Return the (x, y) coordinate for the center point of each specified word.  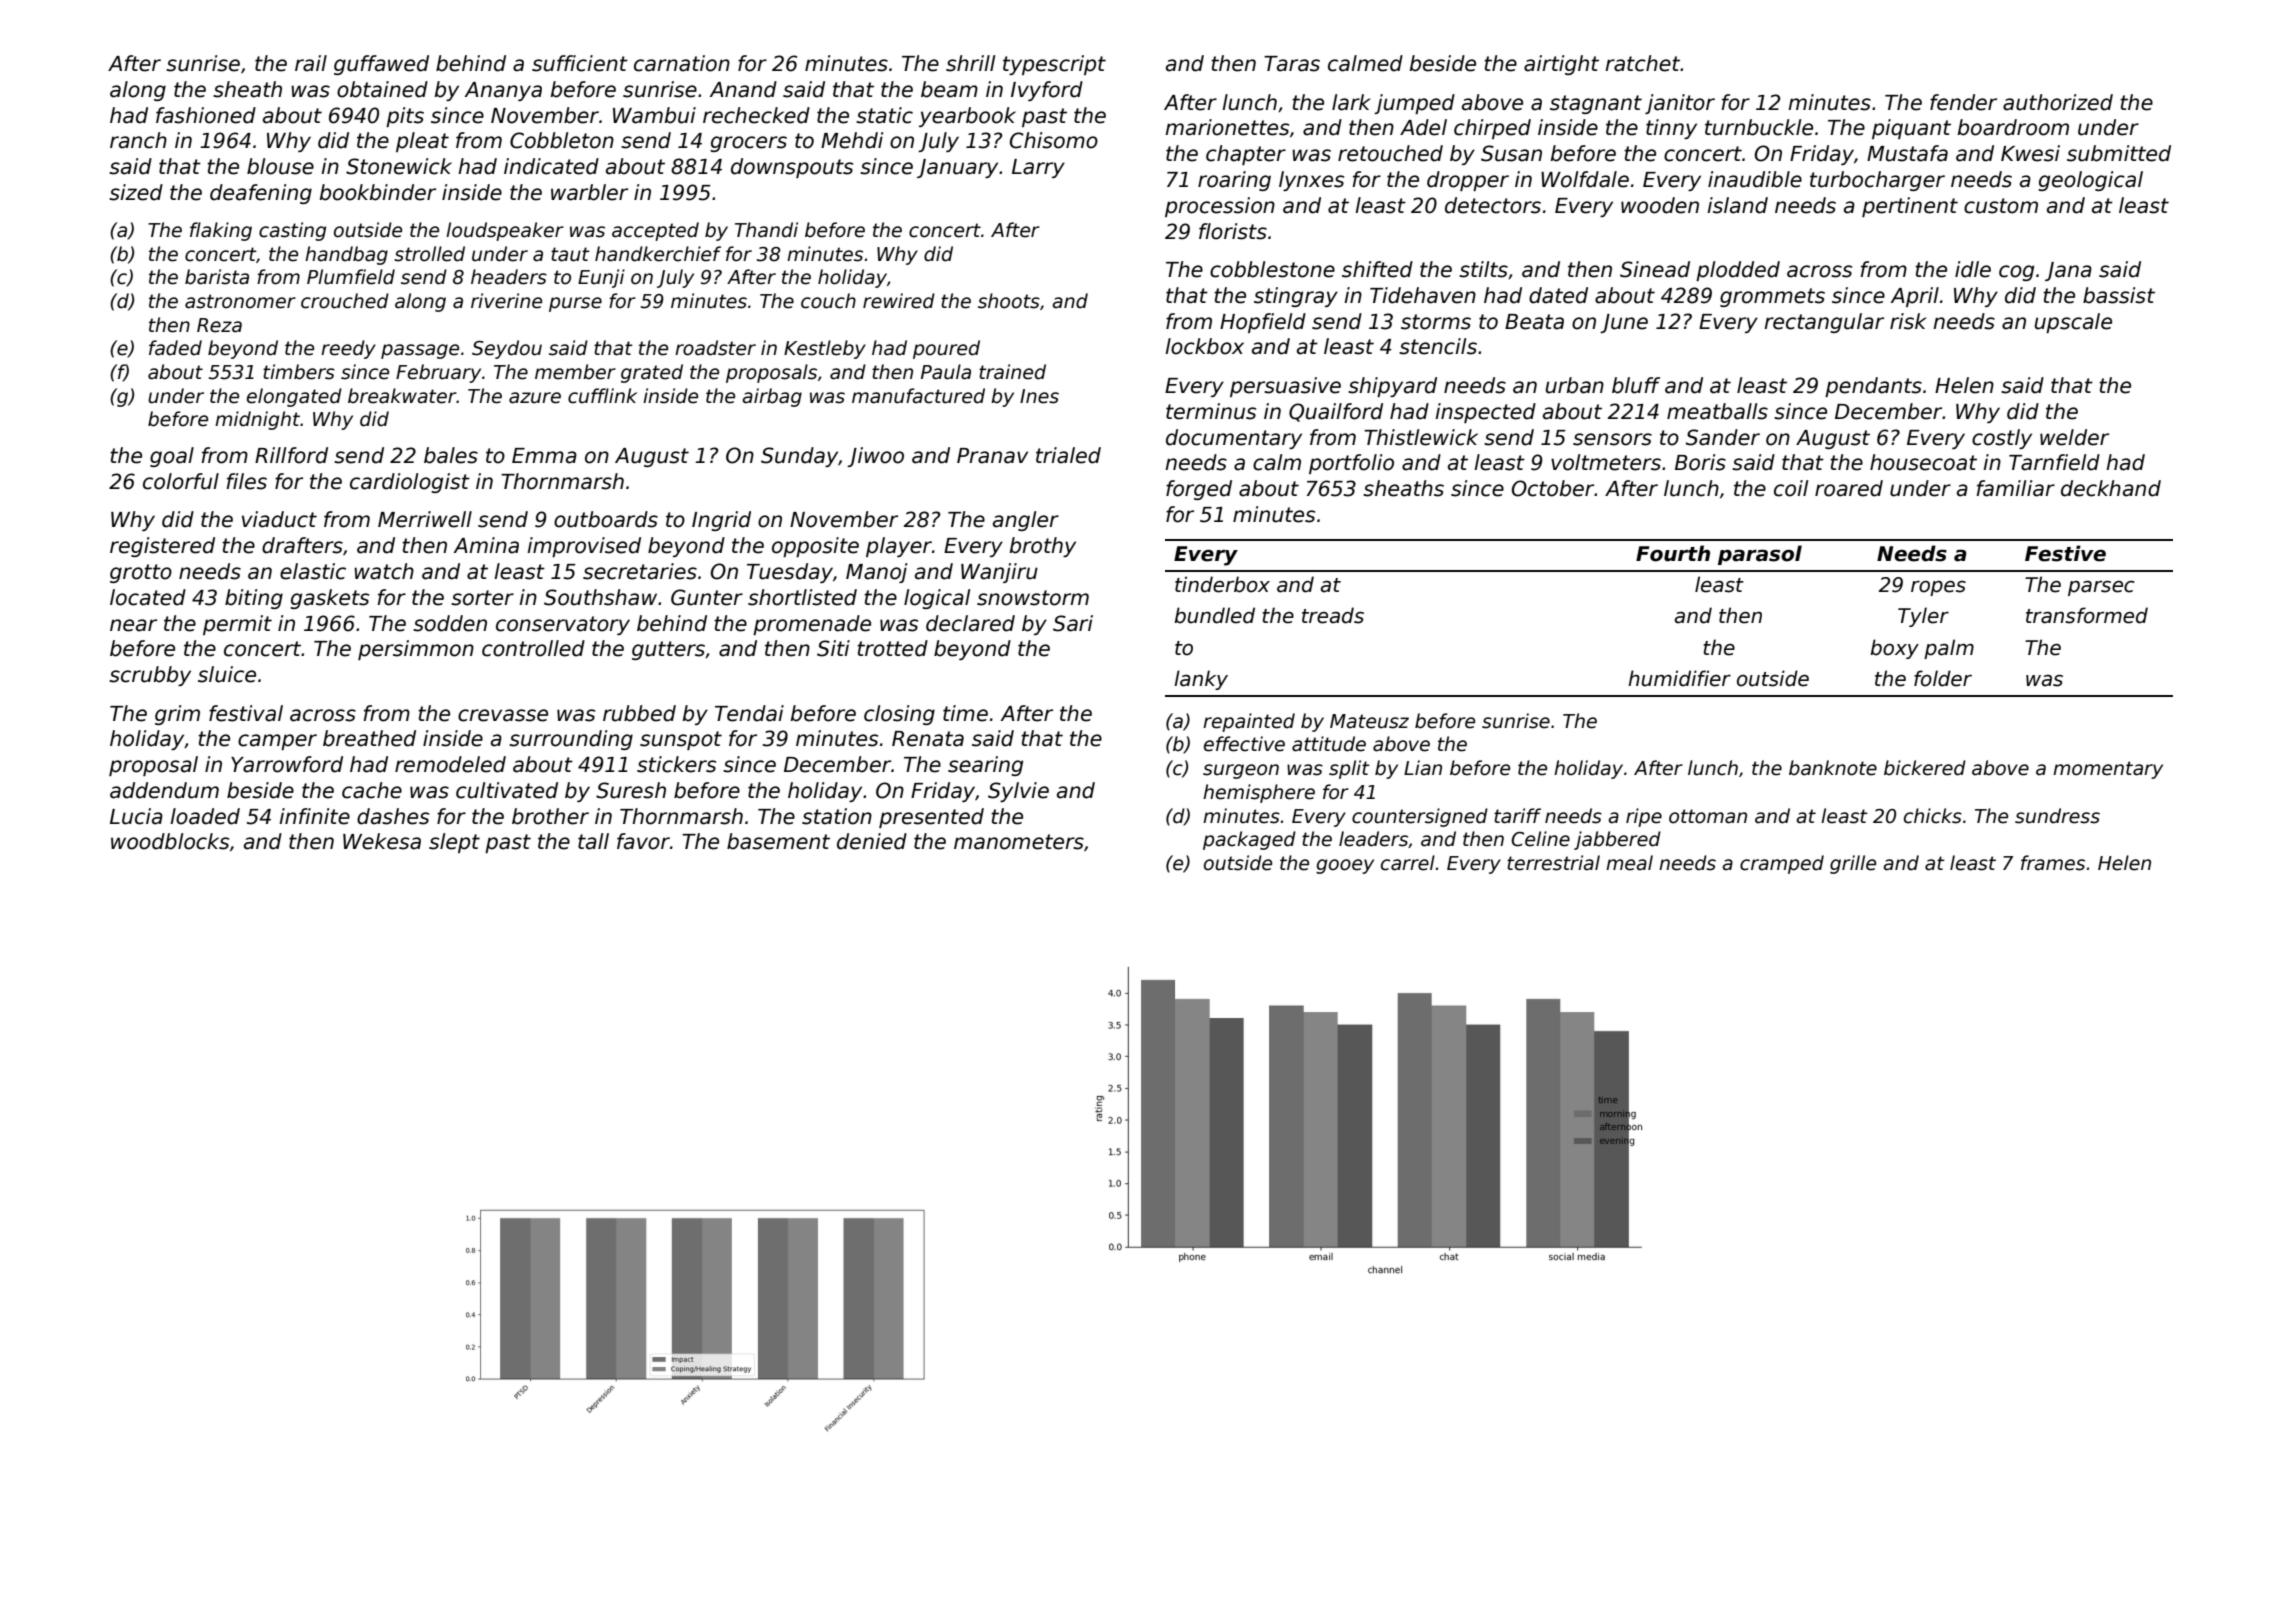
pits (405, 117)
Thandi (766, 230)
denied (872, 841)
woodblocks (170, 841)
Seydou (507, 349)
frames (2053, 863)
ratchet (1642, 63)
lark (1351, 102)
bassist (2119, 295)
